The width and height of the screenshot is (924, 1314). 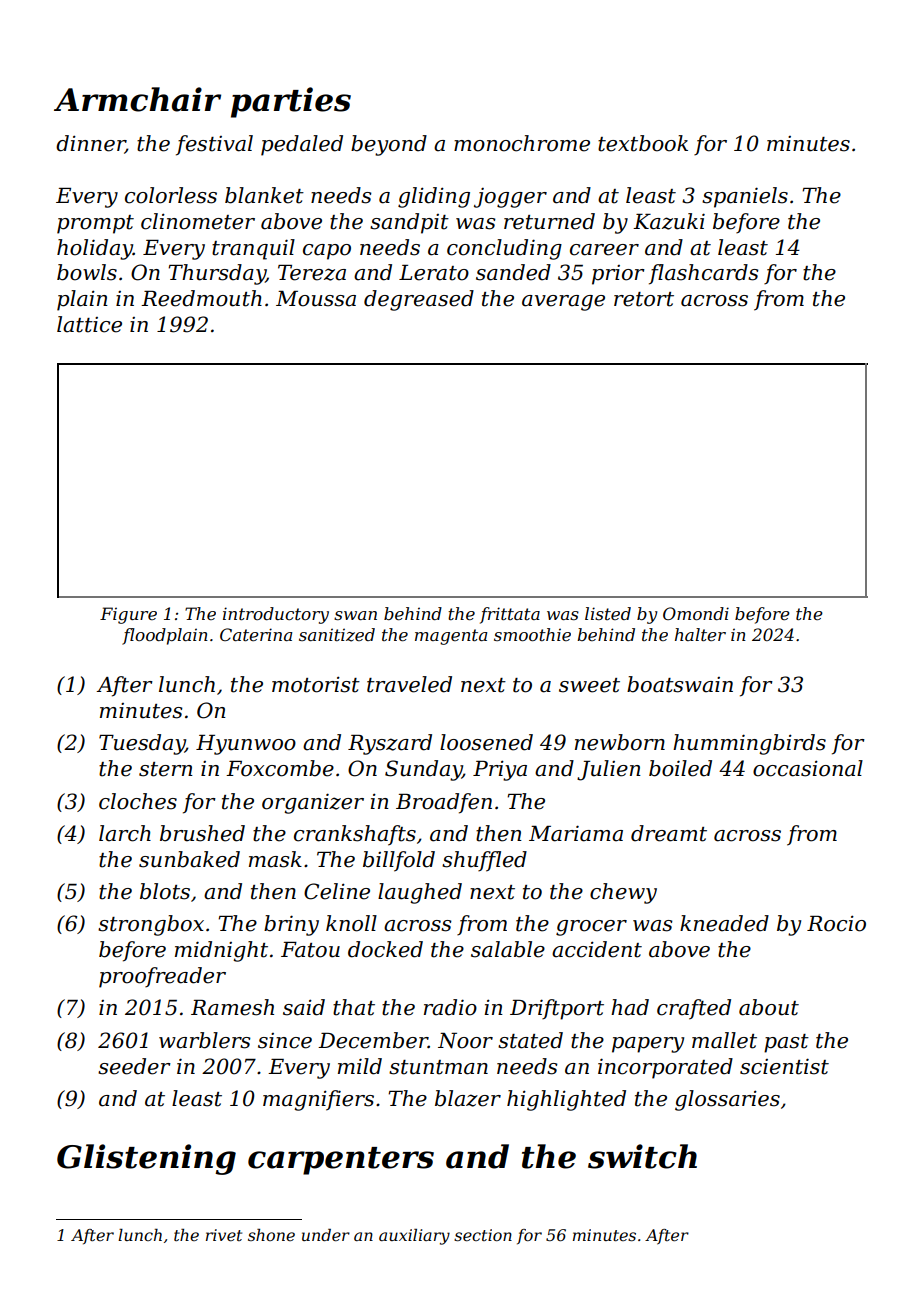 I want to click on rivet, so click(x=224, y=1235).
